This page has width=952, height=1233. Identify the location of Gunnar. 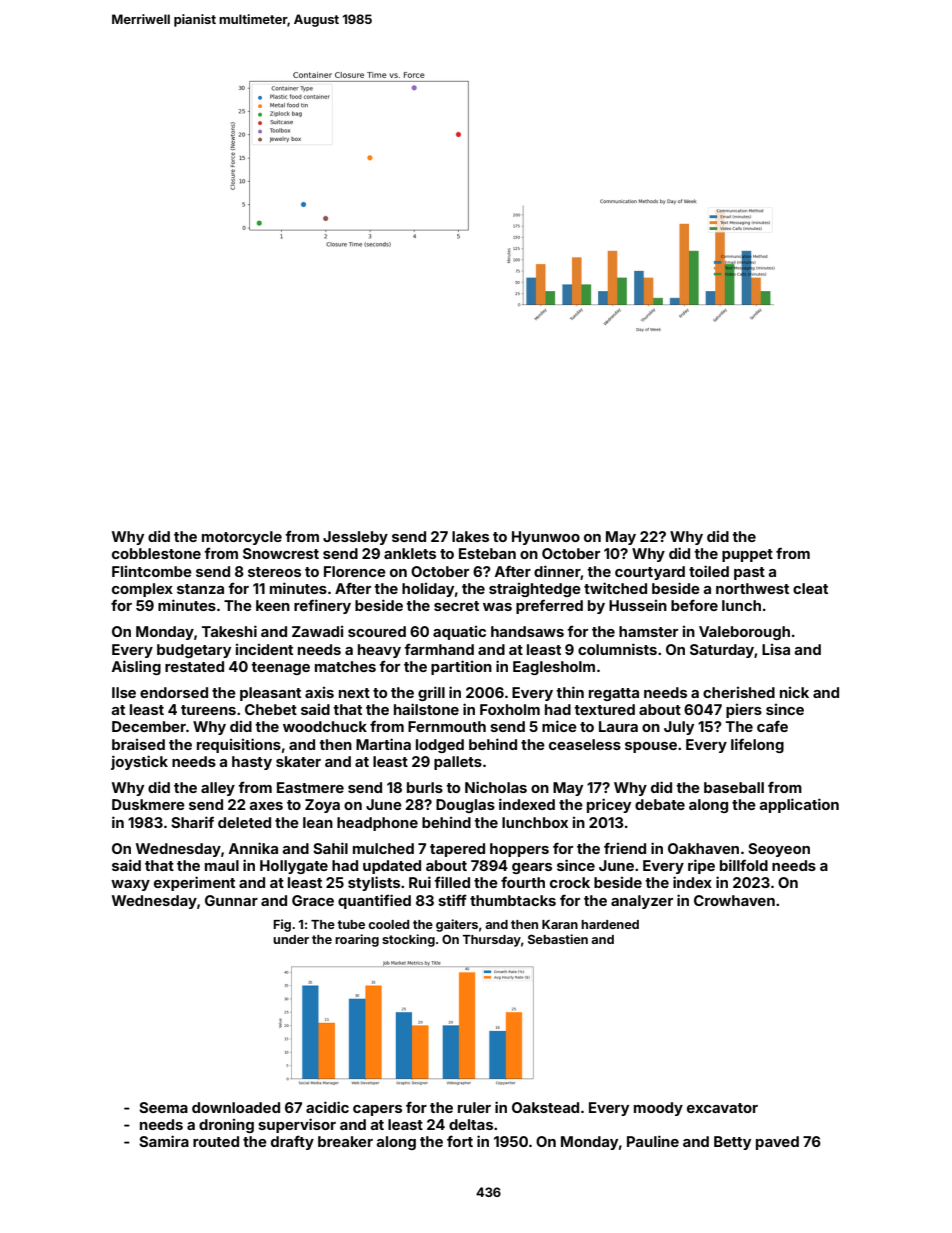
(231, 900).
